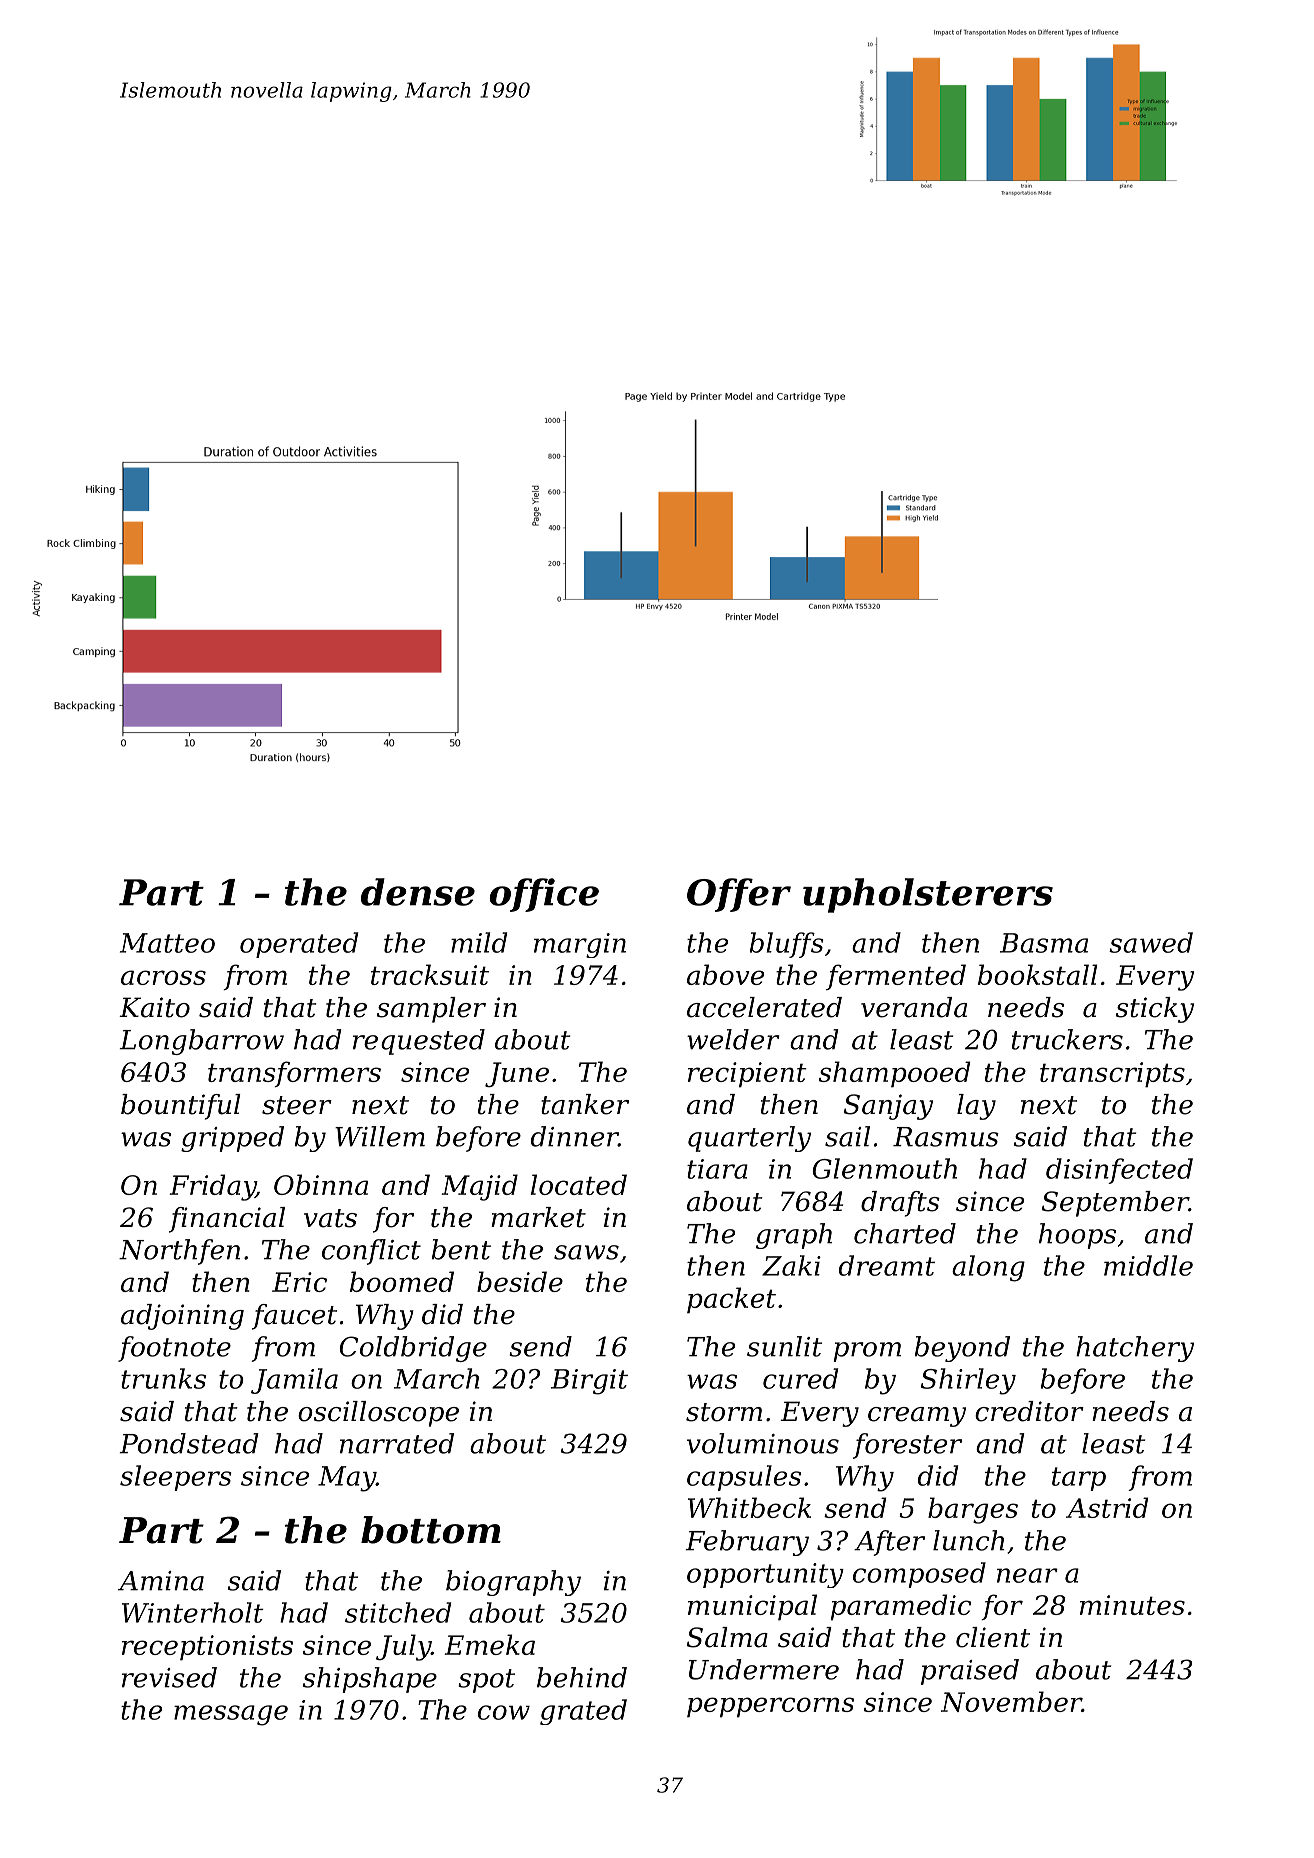  What do you see at coordinates (1151, 942) in the screenshot?
I see `sawed` at bounding box center [1151, 942].
